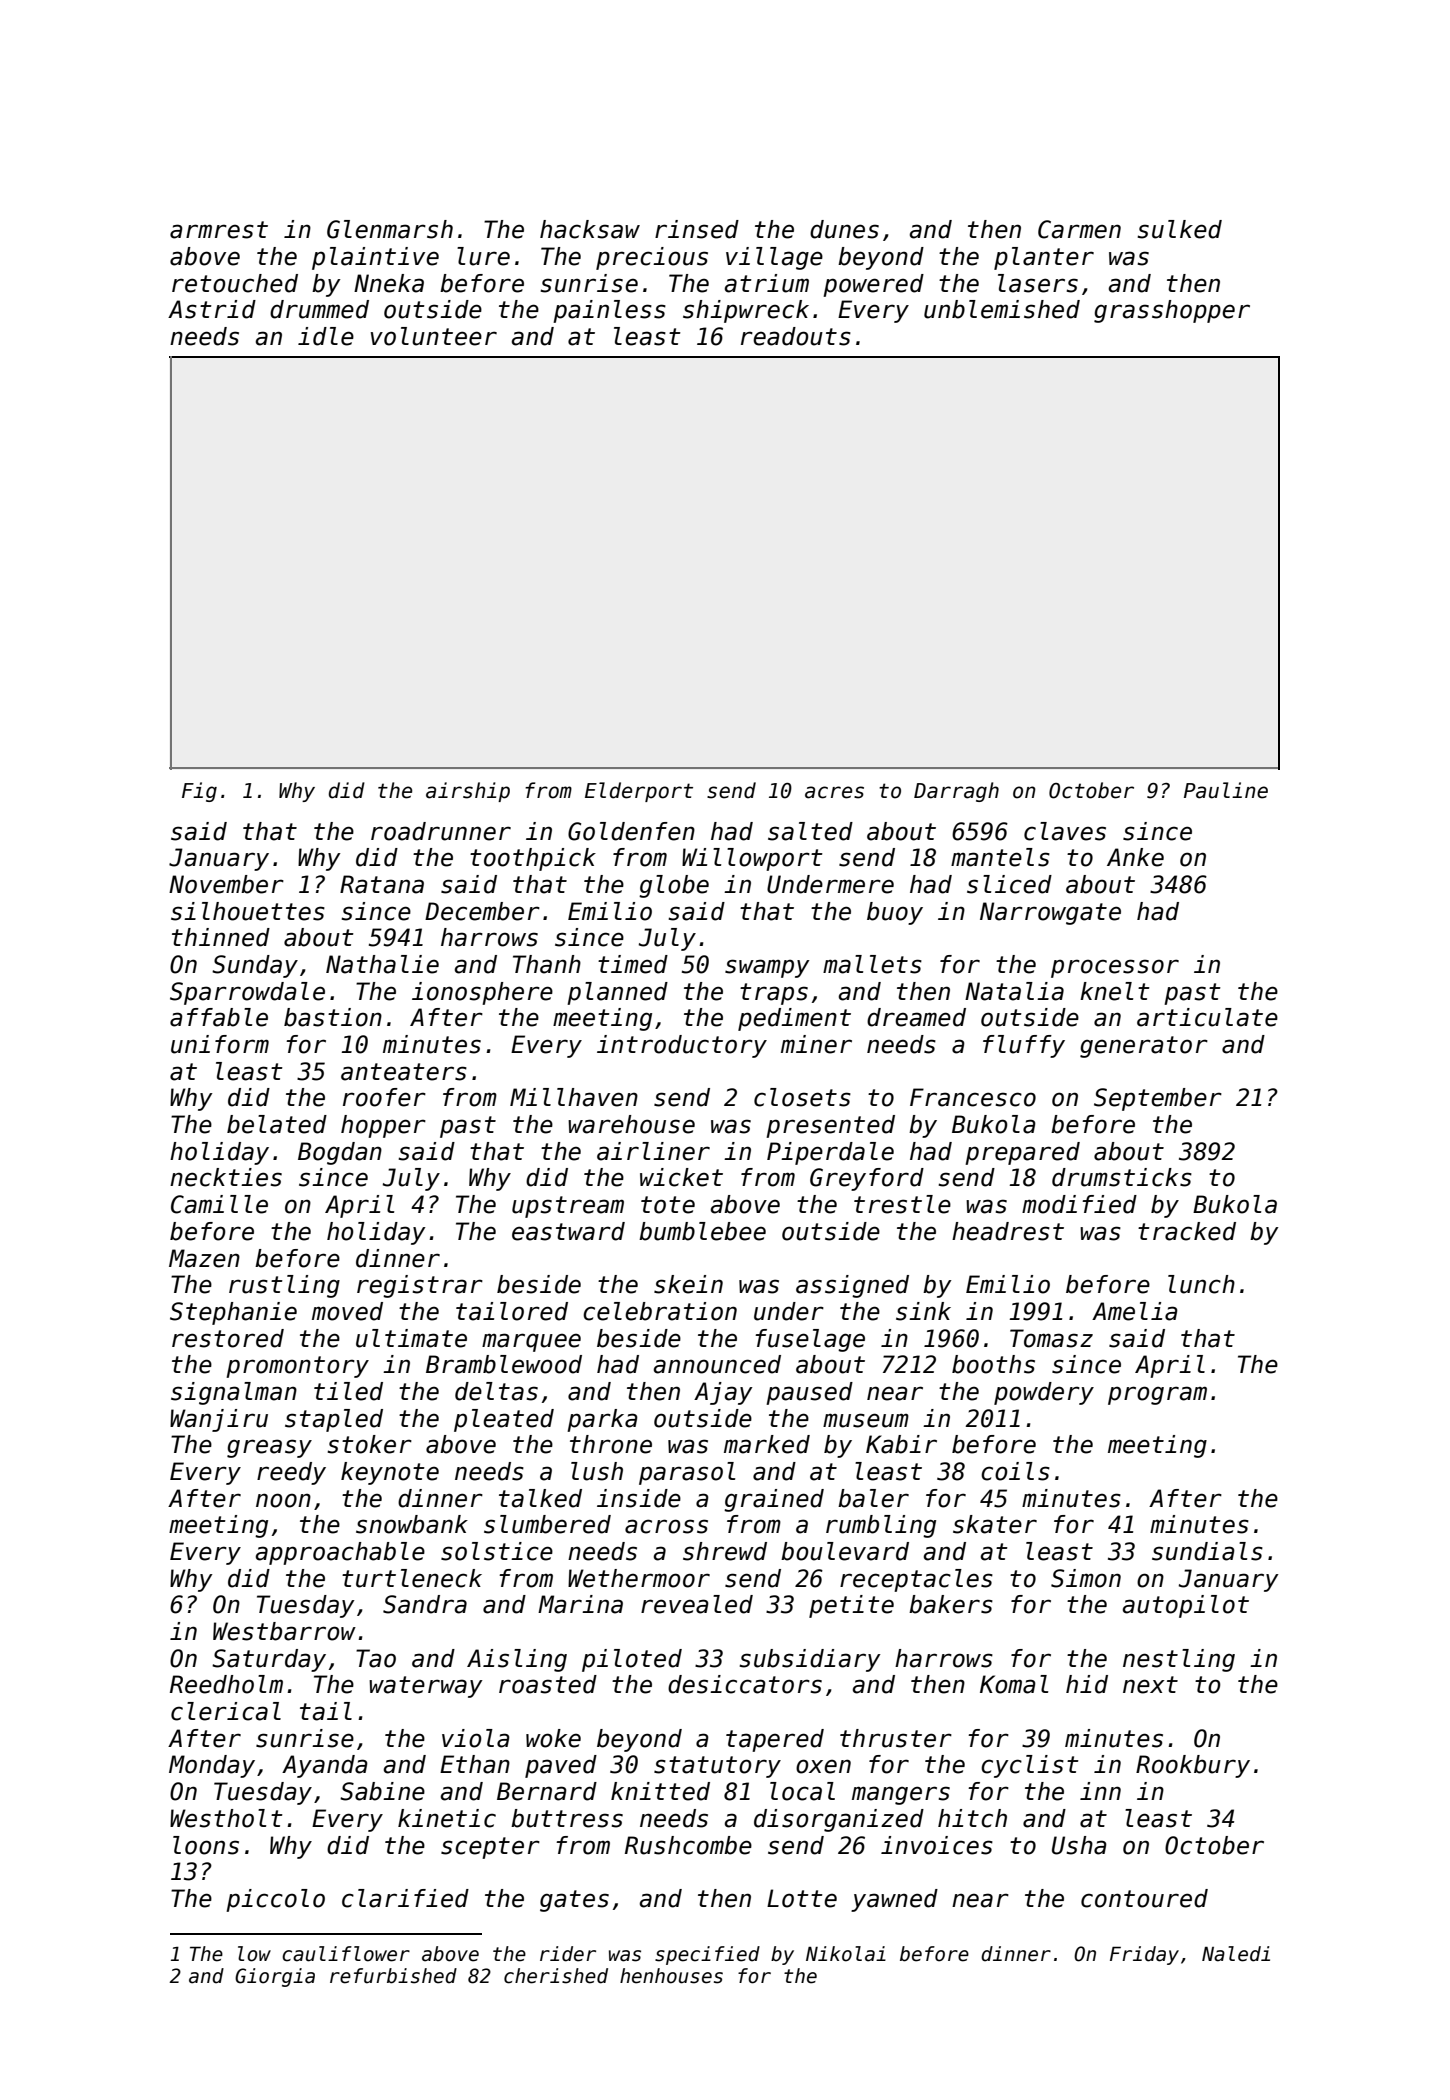 The image size is (1450, 2100). What do you see at coordinates (639, 792) in the page?
I see `Elderport` at bounding box center [639, 792].
